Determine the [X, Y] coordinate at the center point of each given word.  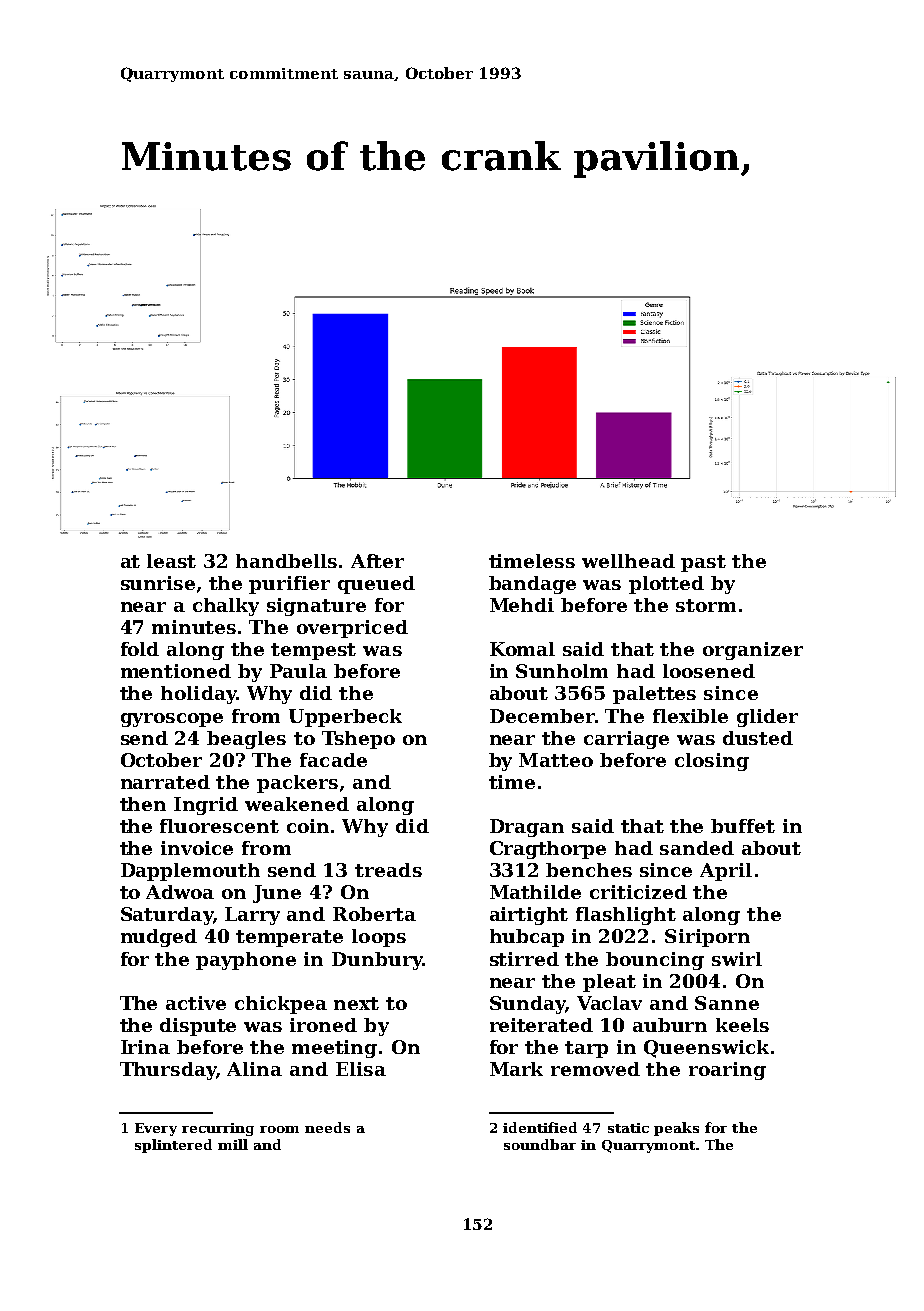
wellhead [628, 561]
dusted [758, 738]
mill [233, 1144]
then [143, 804]
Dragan [527, 828]
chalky [226, 607]
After [377, 561]
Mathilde [535, 892]
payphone [246, 961]
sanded [697, 848]
